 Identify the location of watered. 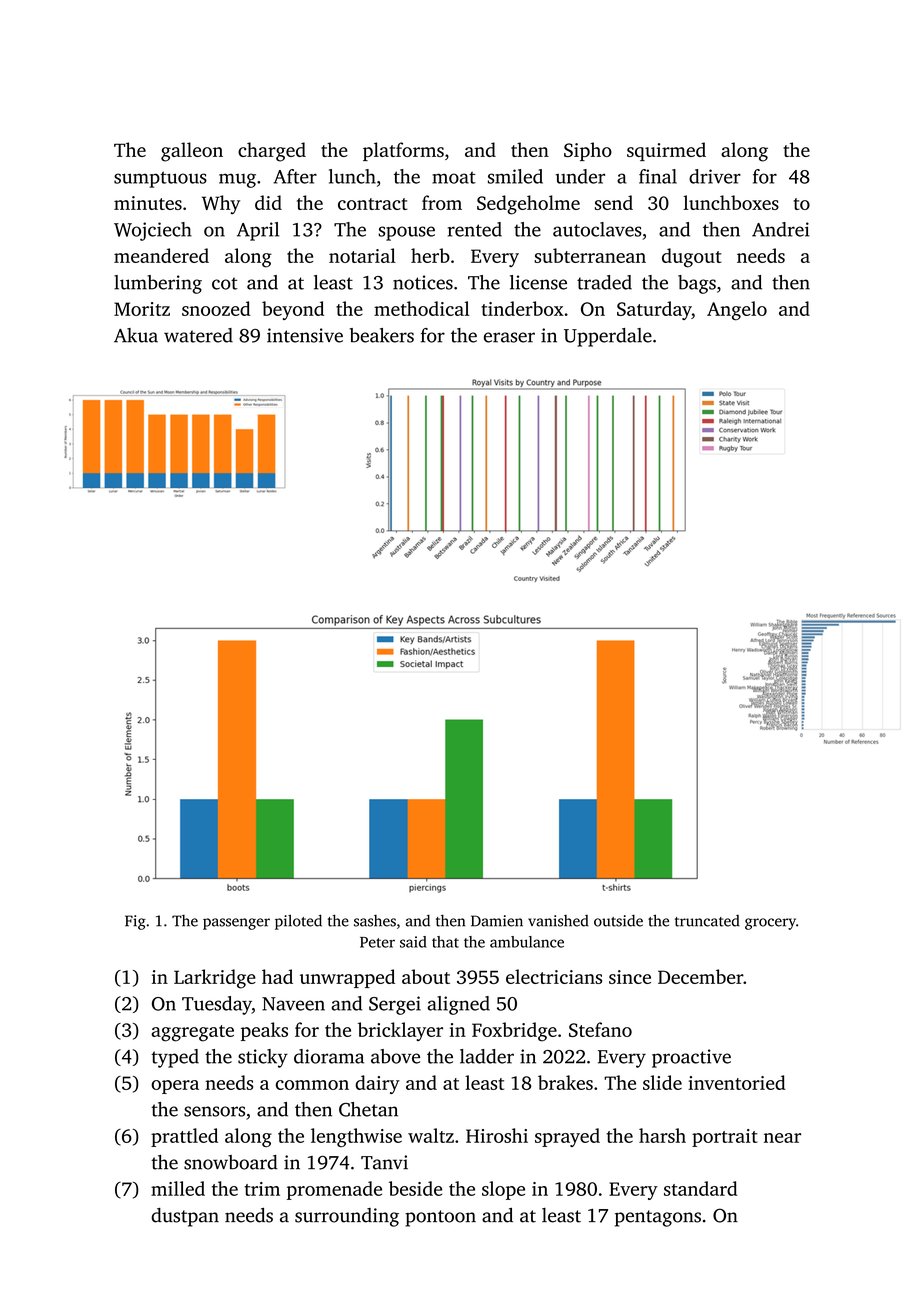
(198, 335).
